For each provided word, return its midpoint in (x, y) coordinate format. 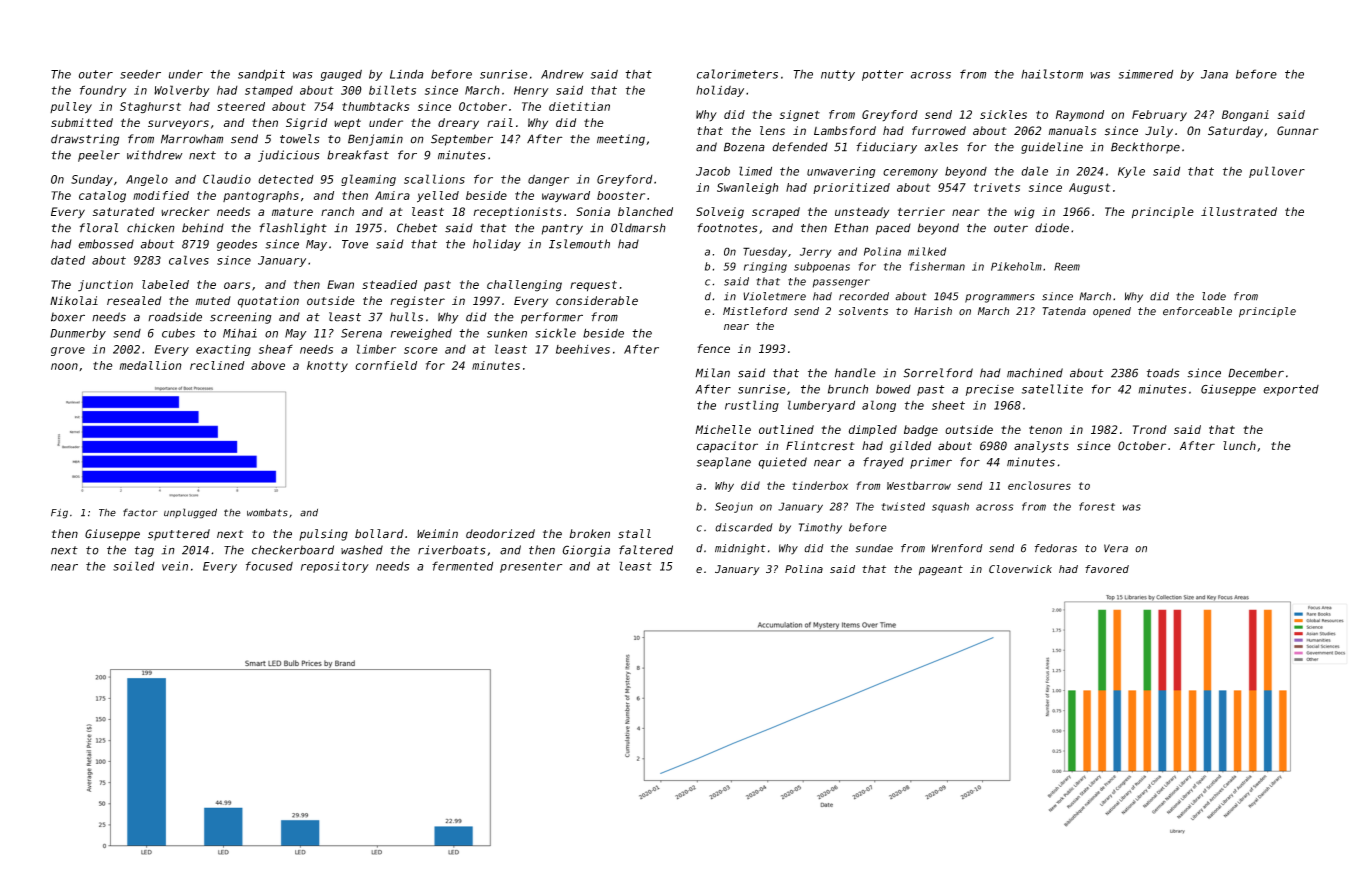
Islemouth (579, 244)
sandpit (261, 75)
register (417, 302)
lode (1214, 296)
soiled (134, 566)
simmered (1146, 74)
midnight (740, 549)
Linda (407, 74)
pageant (941, 570)
